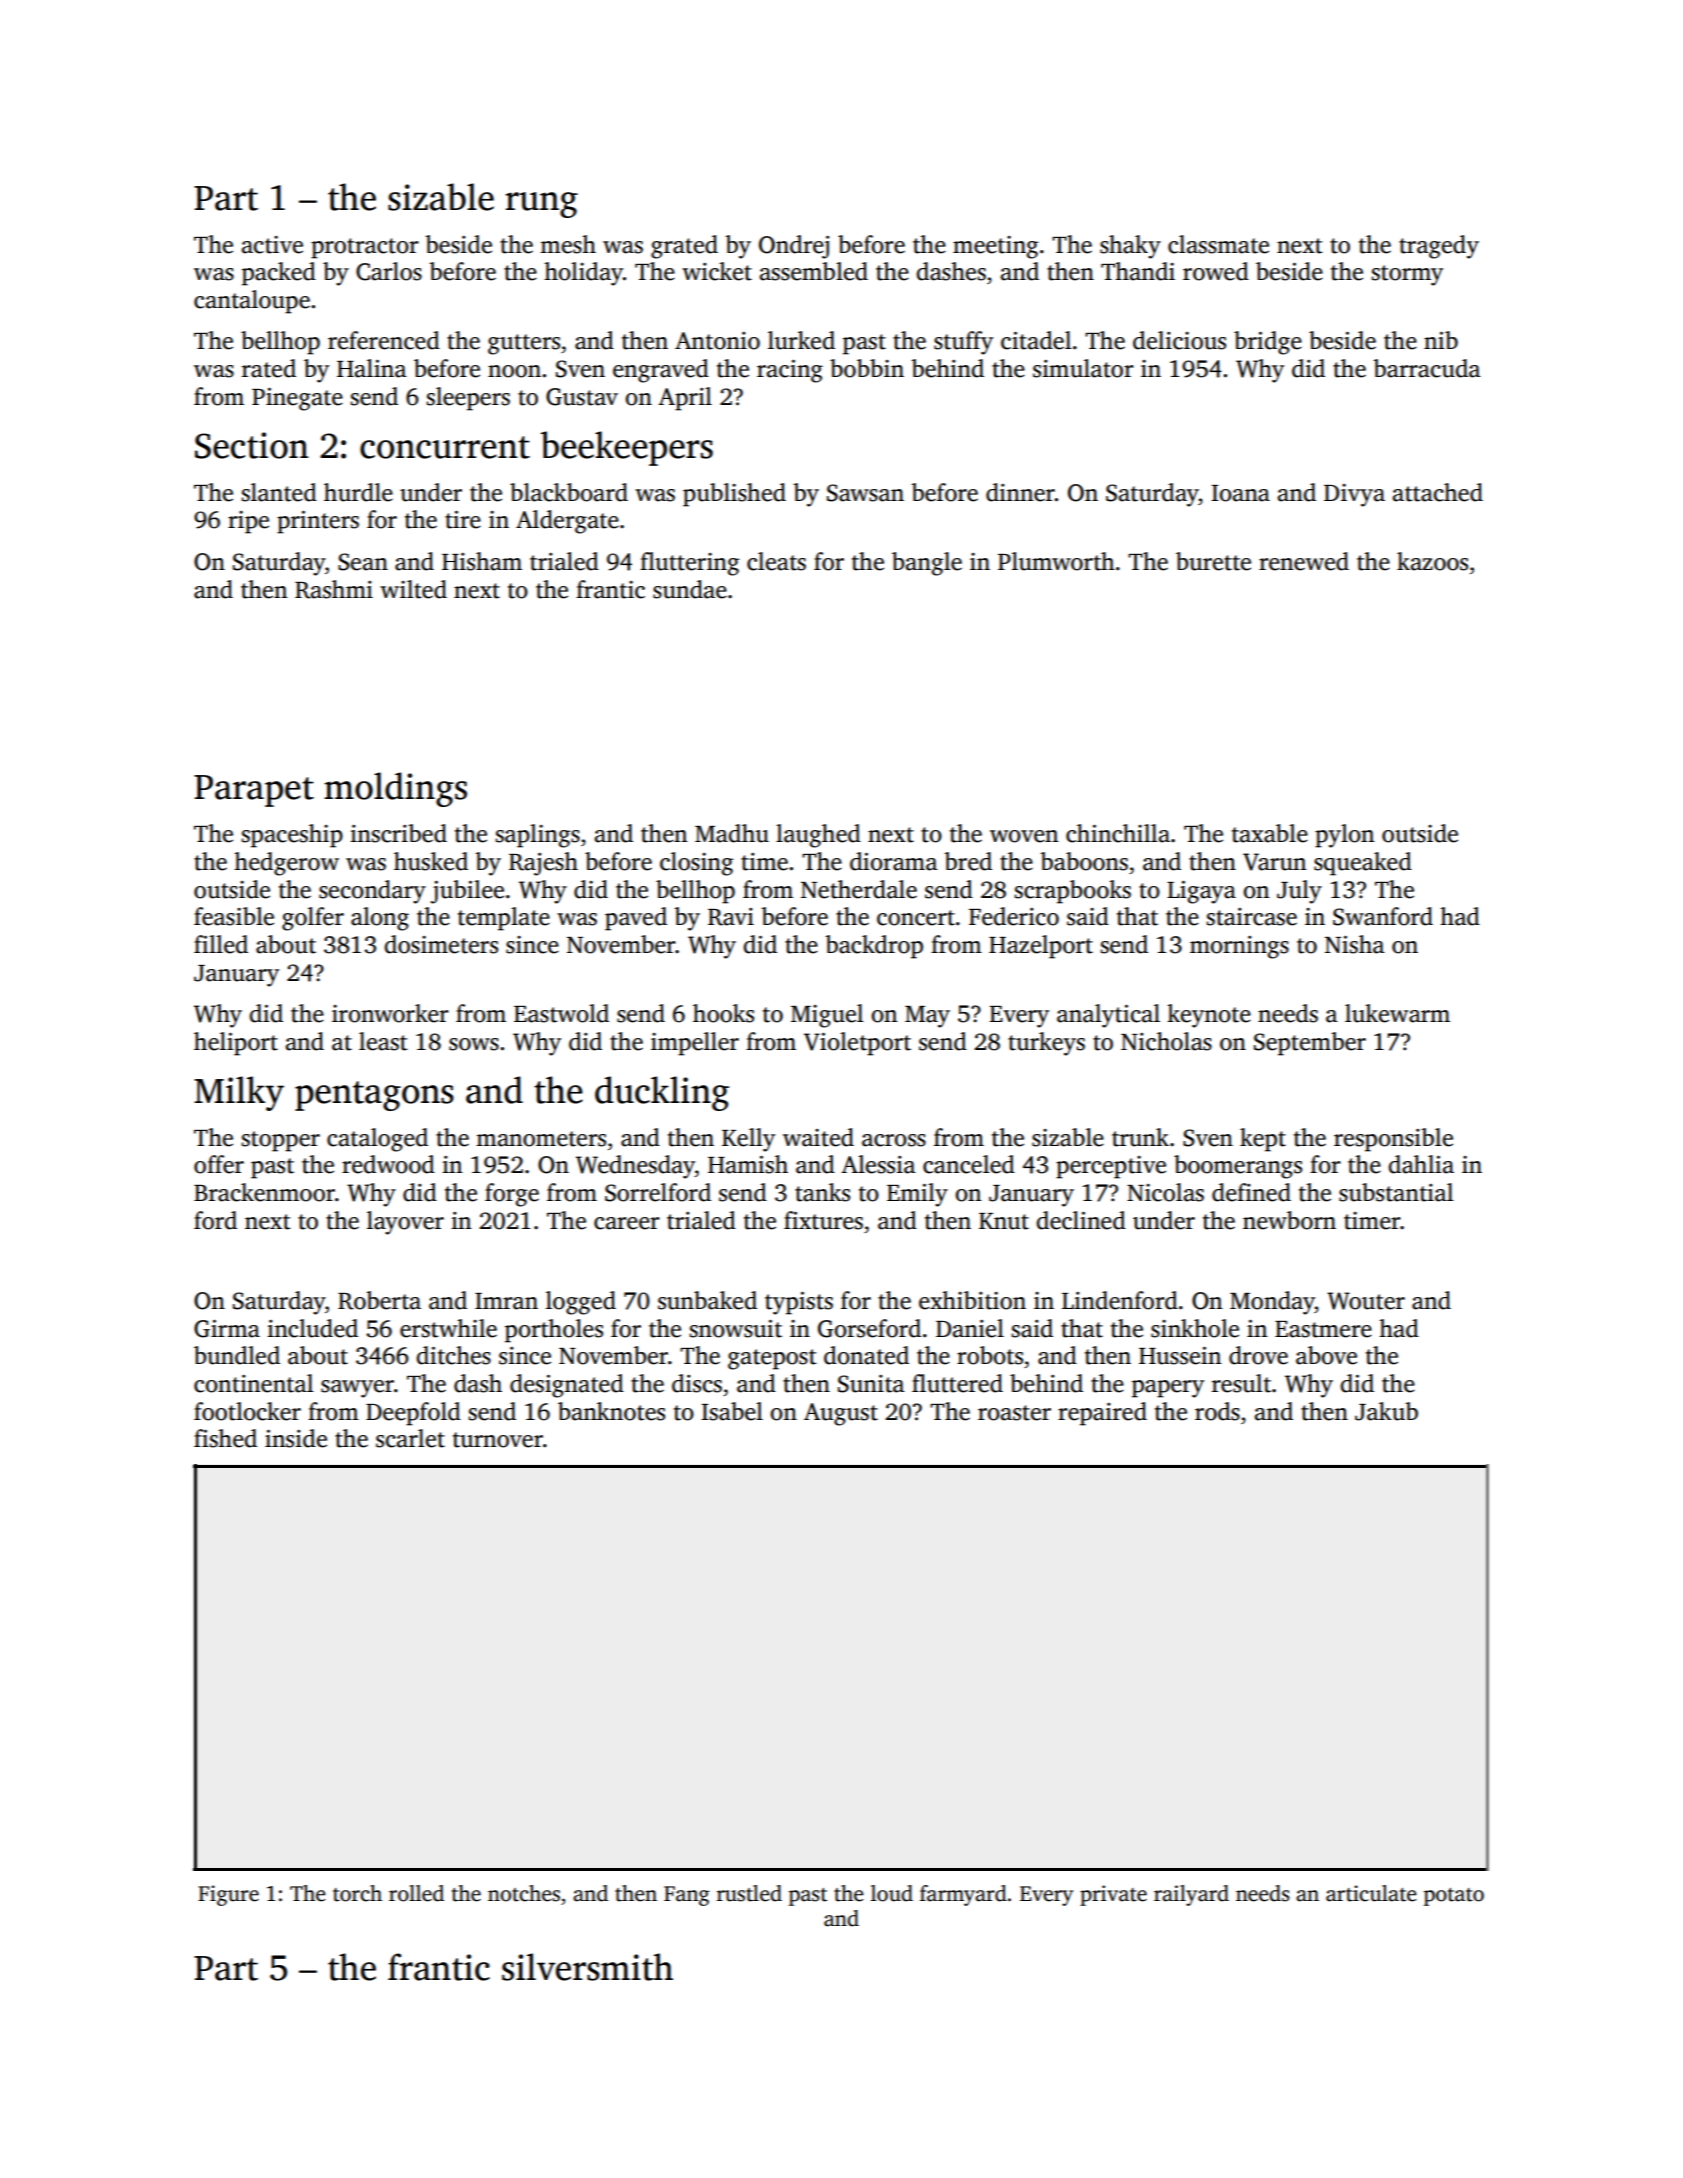 The height and width of the document is (2178, 1683). Describe the element at coordinates (568, 244) in the document. I see `mesh` at that location.
